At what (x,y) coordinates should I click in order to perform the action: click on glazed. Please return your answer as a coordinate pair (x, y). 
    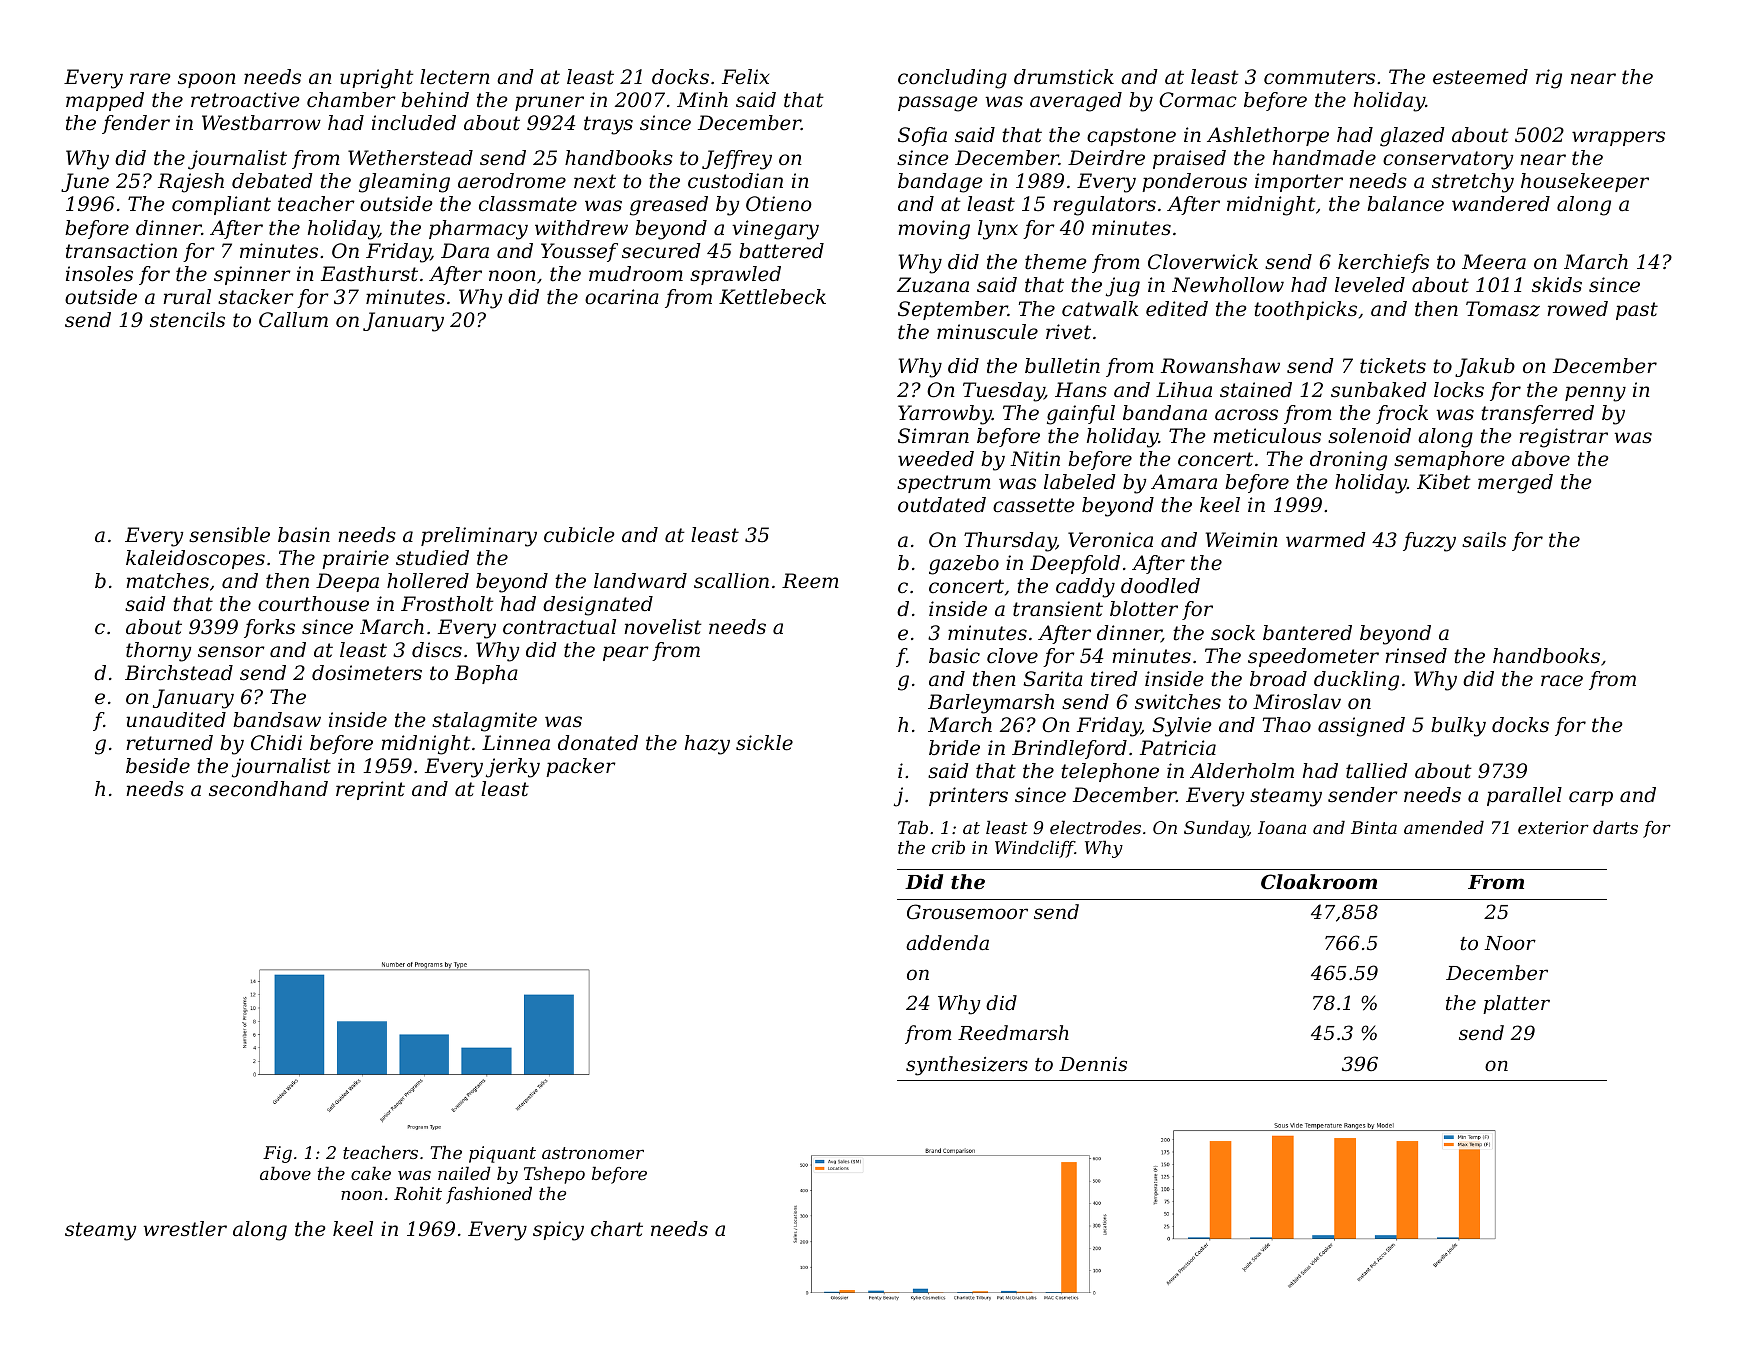
    Looking at the image, I should click on (1412, 137).
